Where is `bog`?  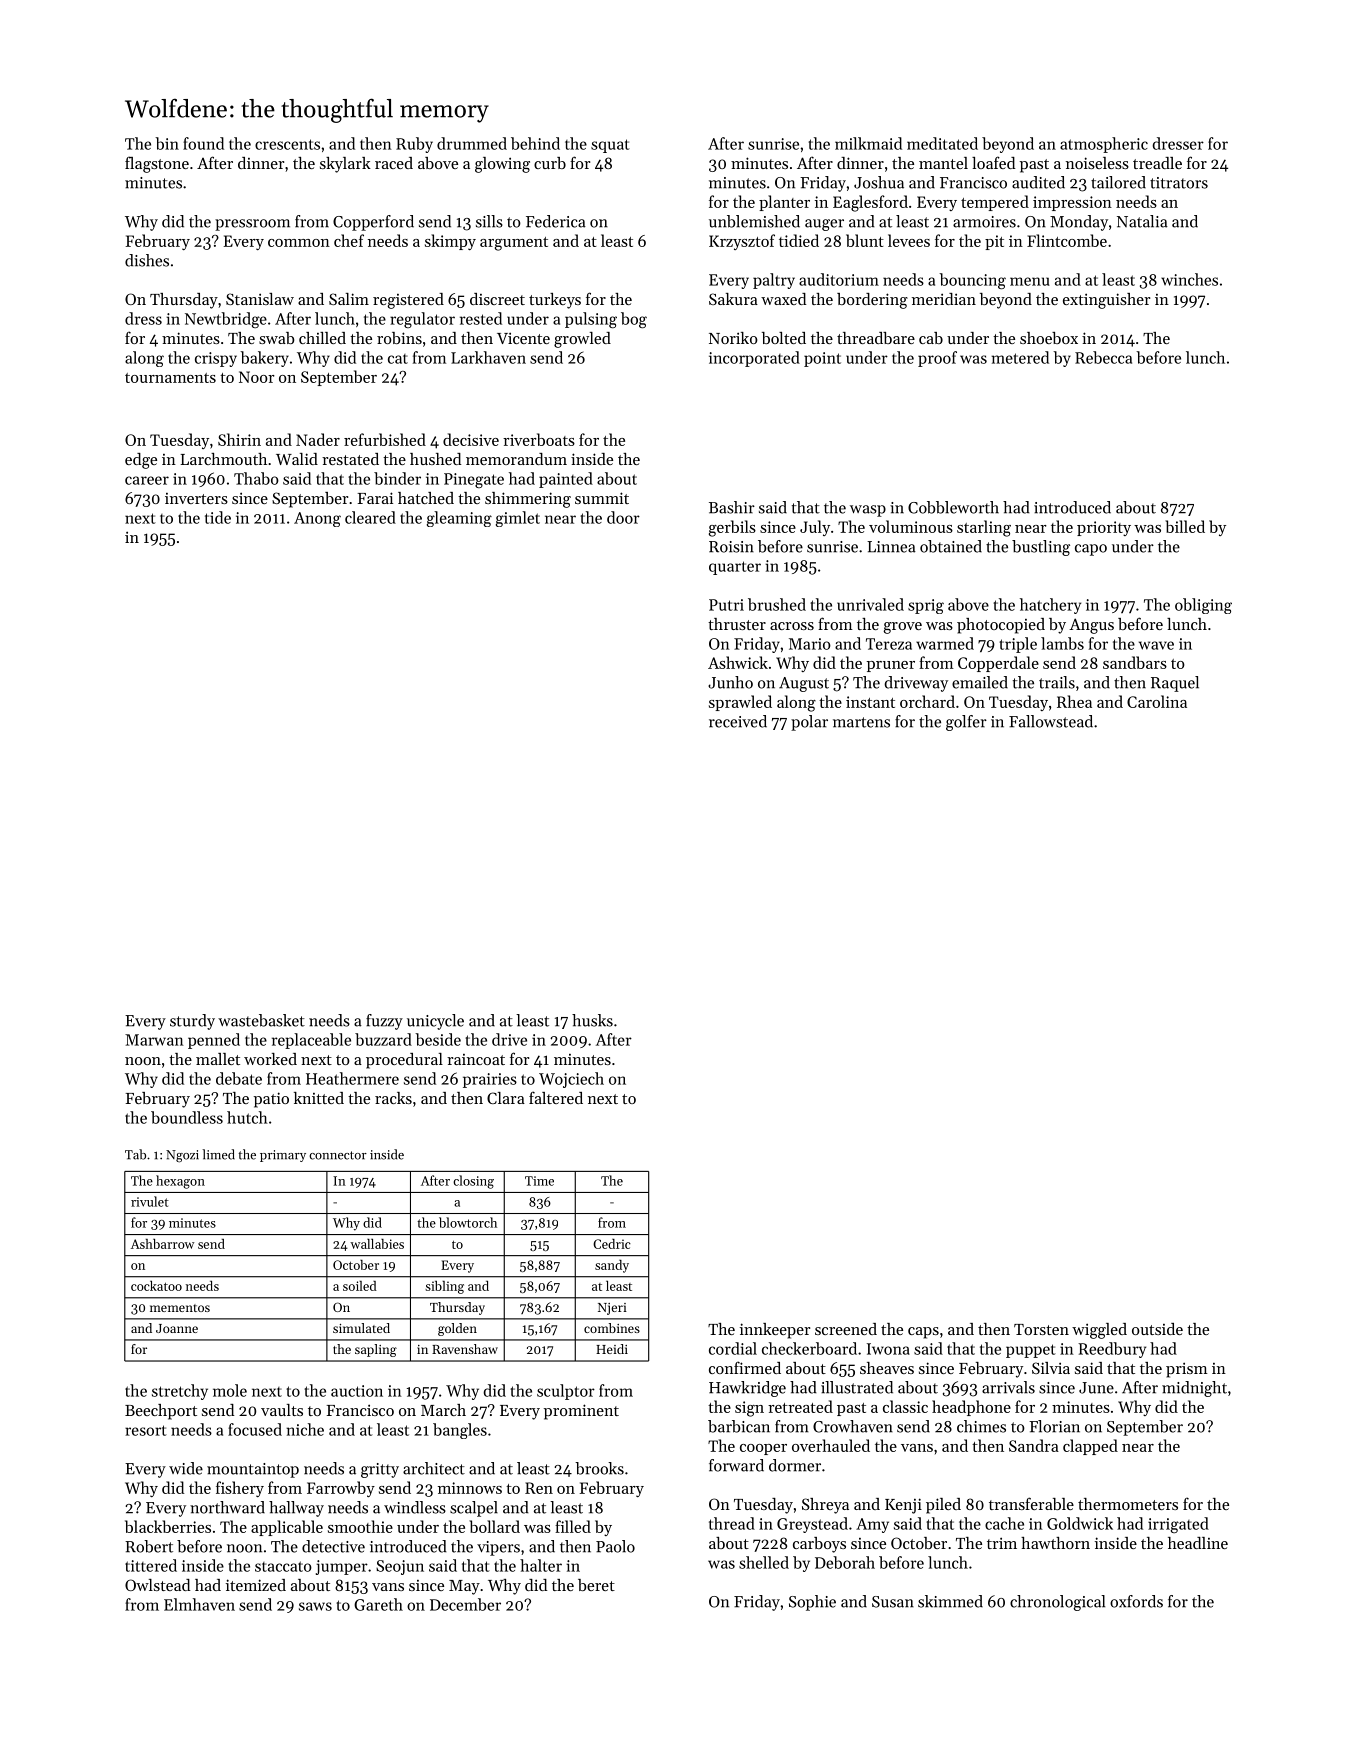
bog is located at coordinates (634, 320).
